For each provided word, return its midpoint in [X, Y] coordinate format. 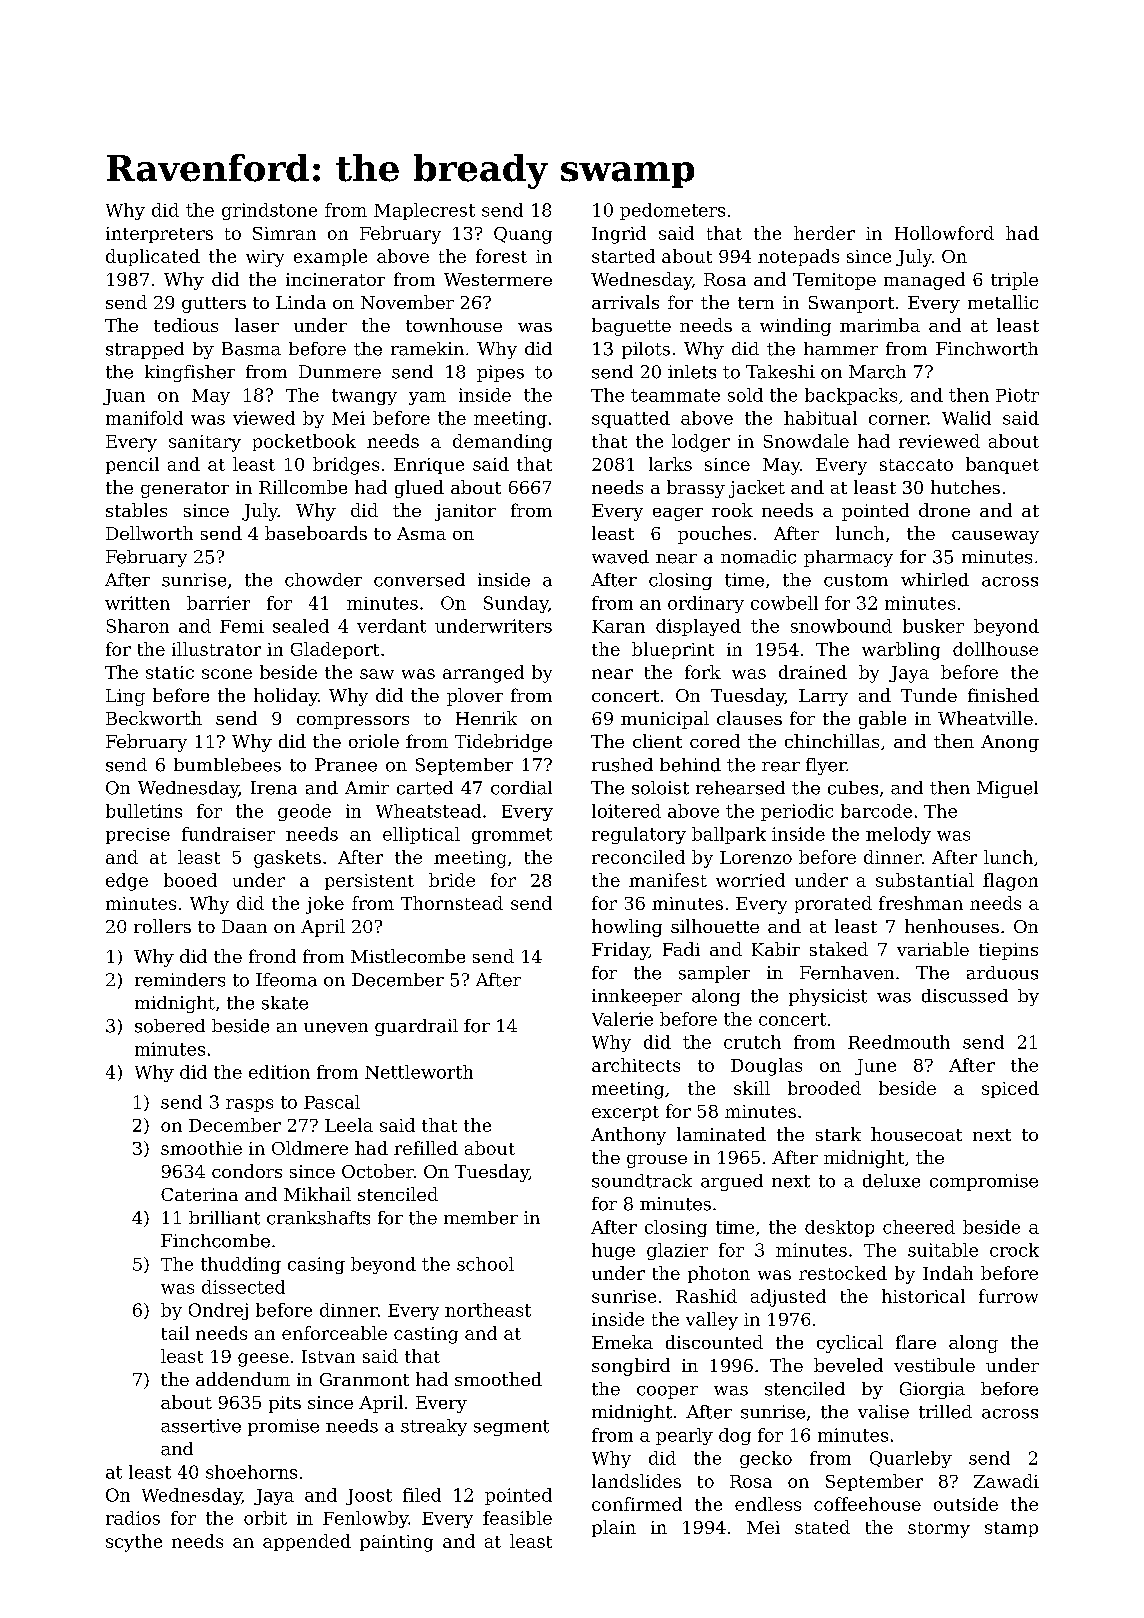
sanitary [205, 443]
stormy [939, 1530]
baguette [631, 327]
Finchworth [987, 349]
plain [614, 1528]
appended [307, 1542]
